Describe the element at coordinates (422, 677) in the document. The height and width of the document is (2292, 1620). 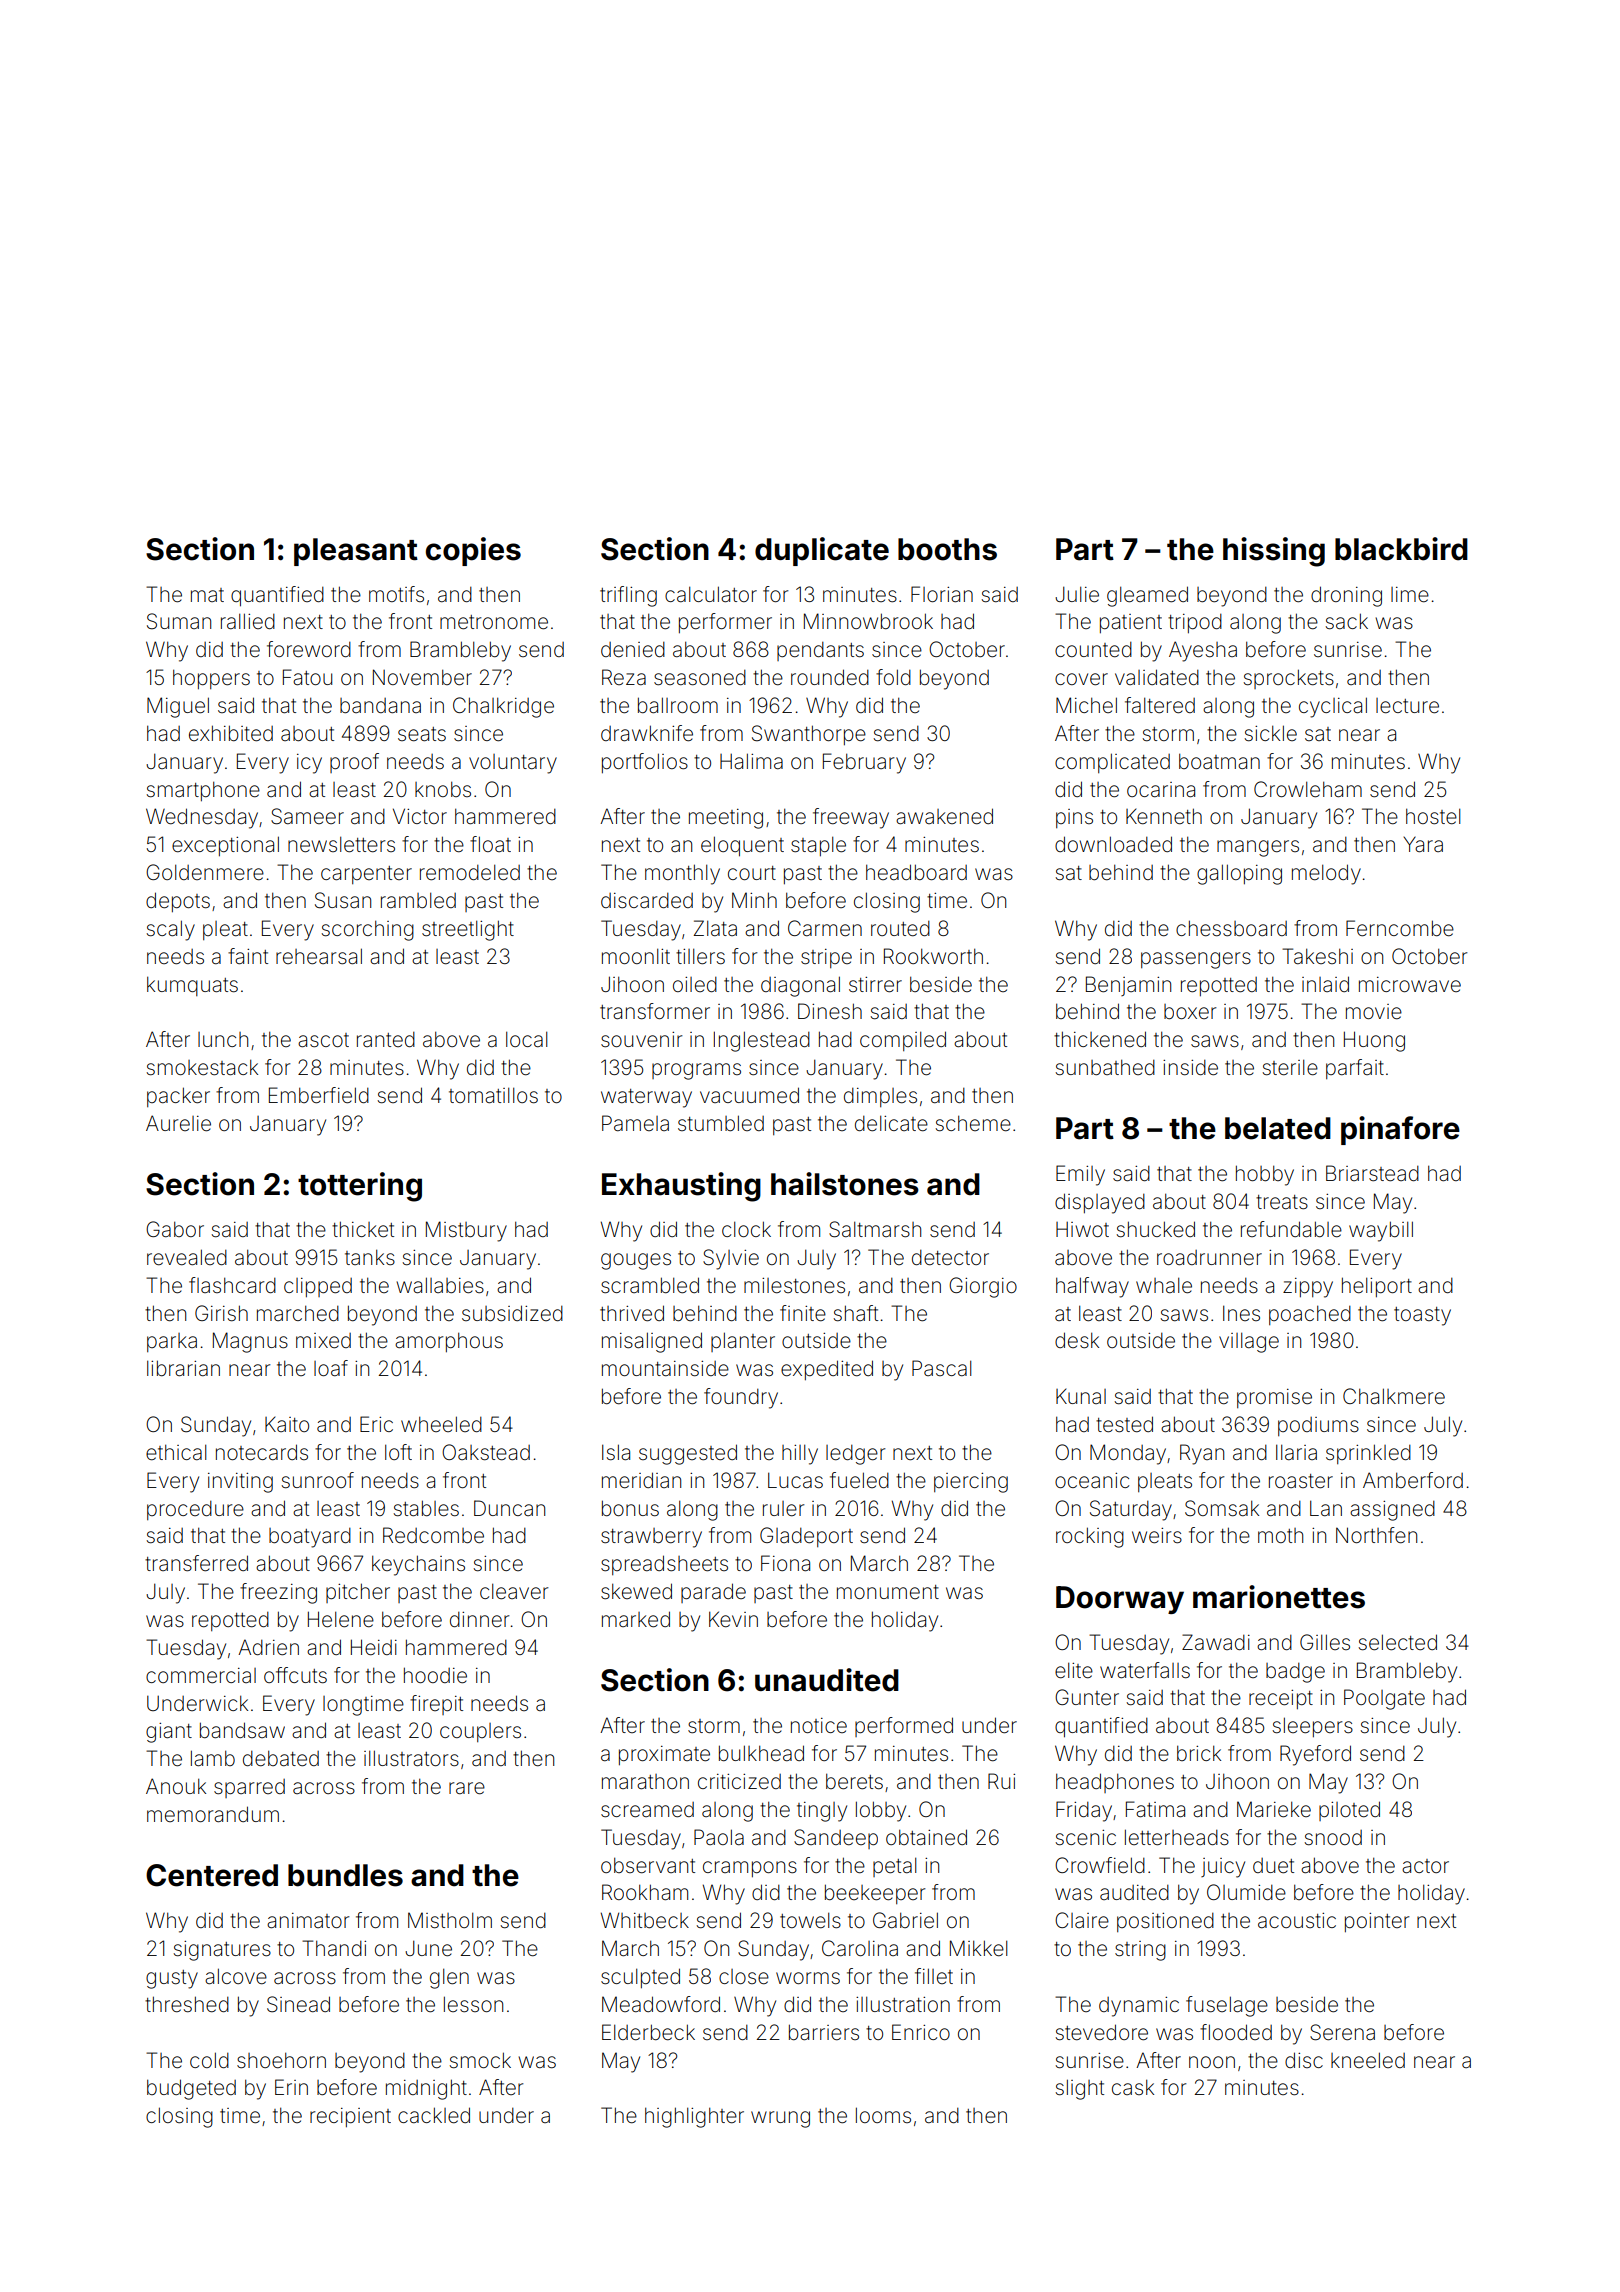
I see `November` at that location.
